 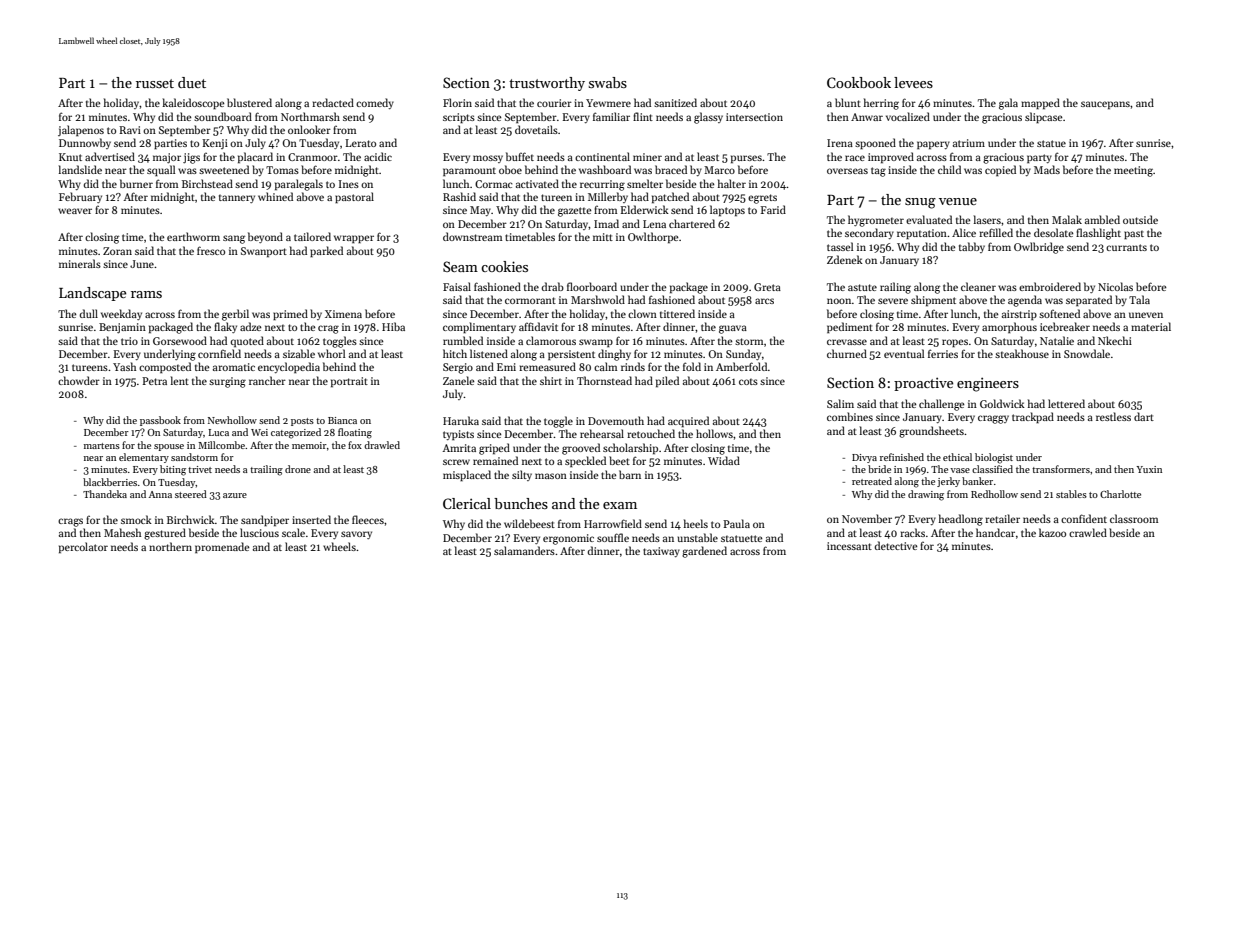 What do you see at coordinates (708, 118) in the document?
I see `glassy` at bounding box center [708, 118].
